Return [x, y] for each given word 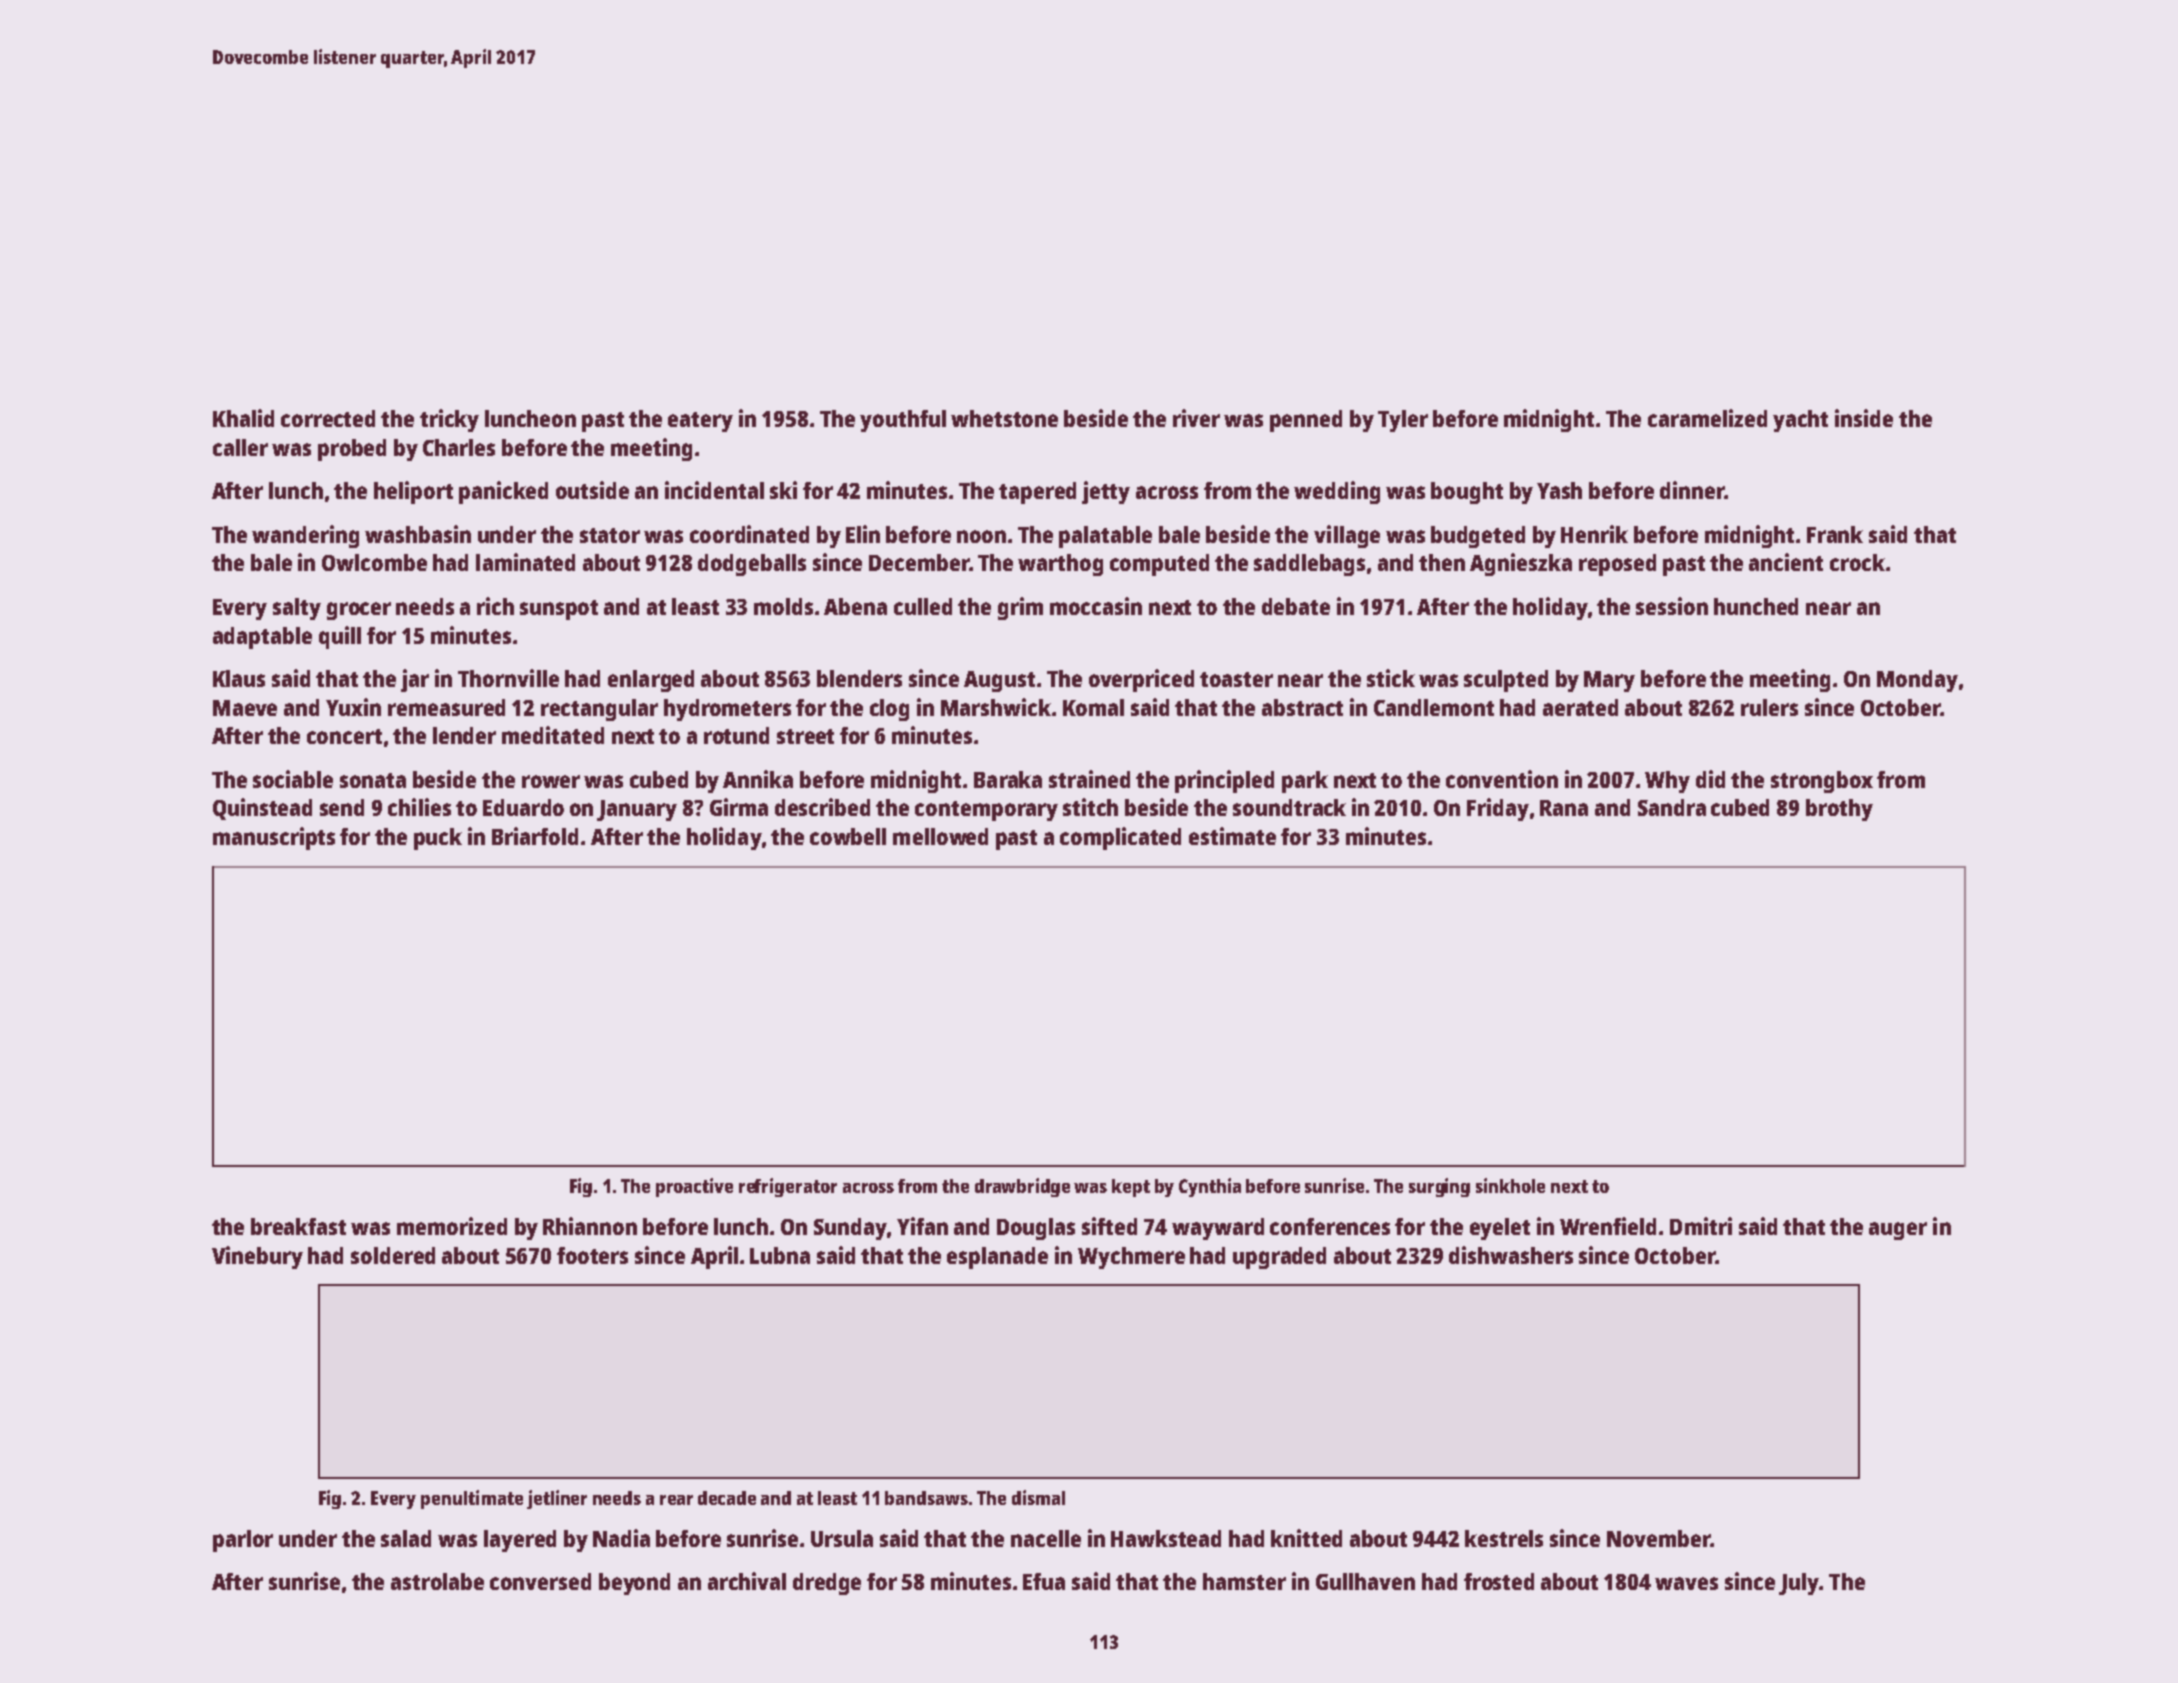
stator [610, 535]
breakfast [298, 1226]
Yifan [922, 1226]
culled [923, 606]
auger [1898, 1231]
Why [1667, 782]
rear [676, 1500]
